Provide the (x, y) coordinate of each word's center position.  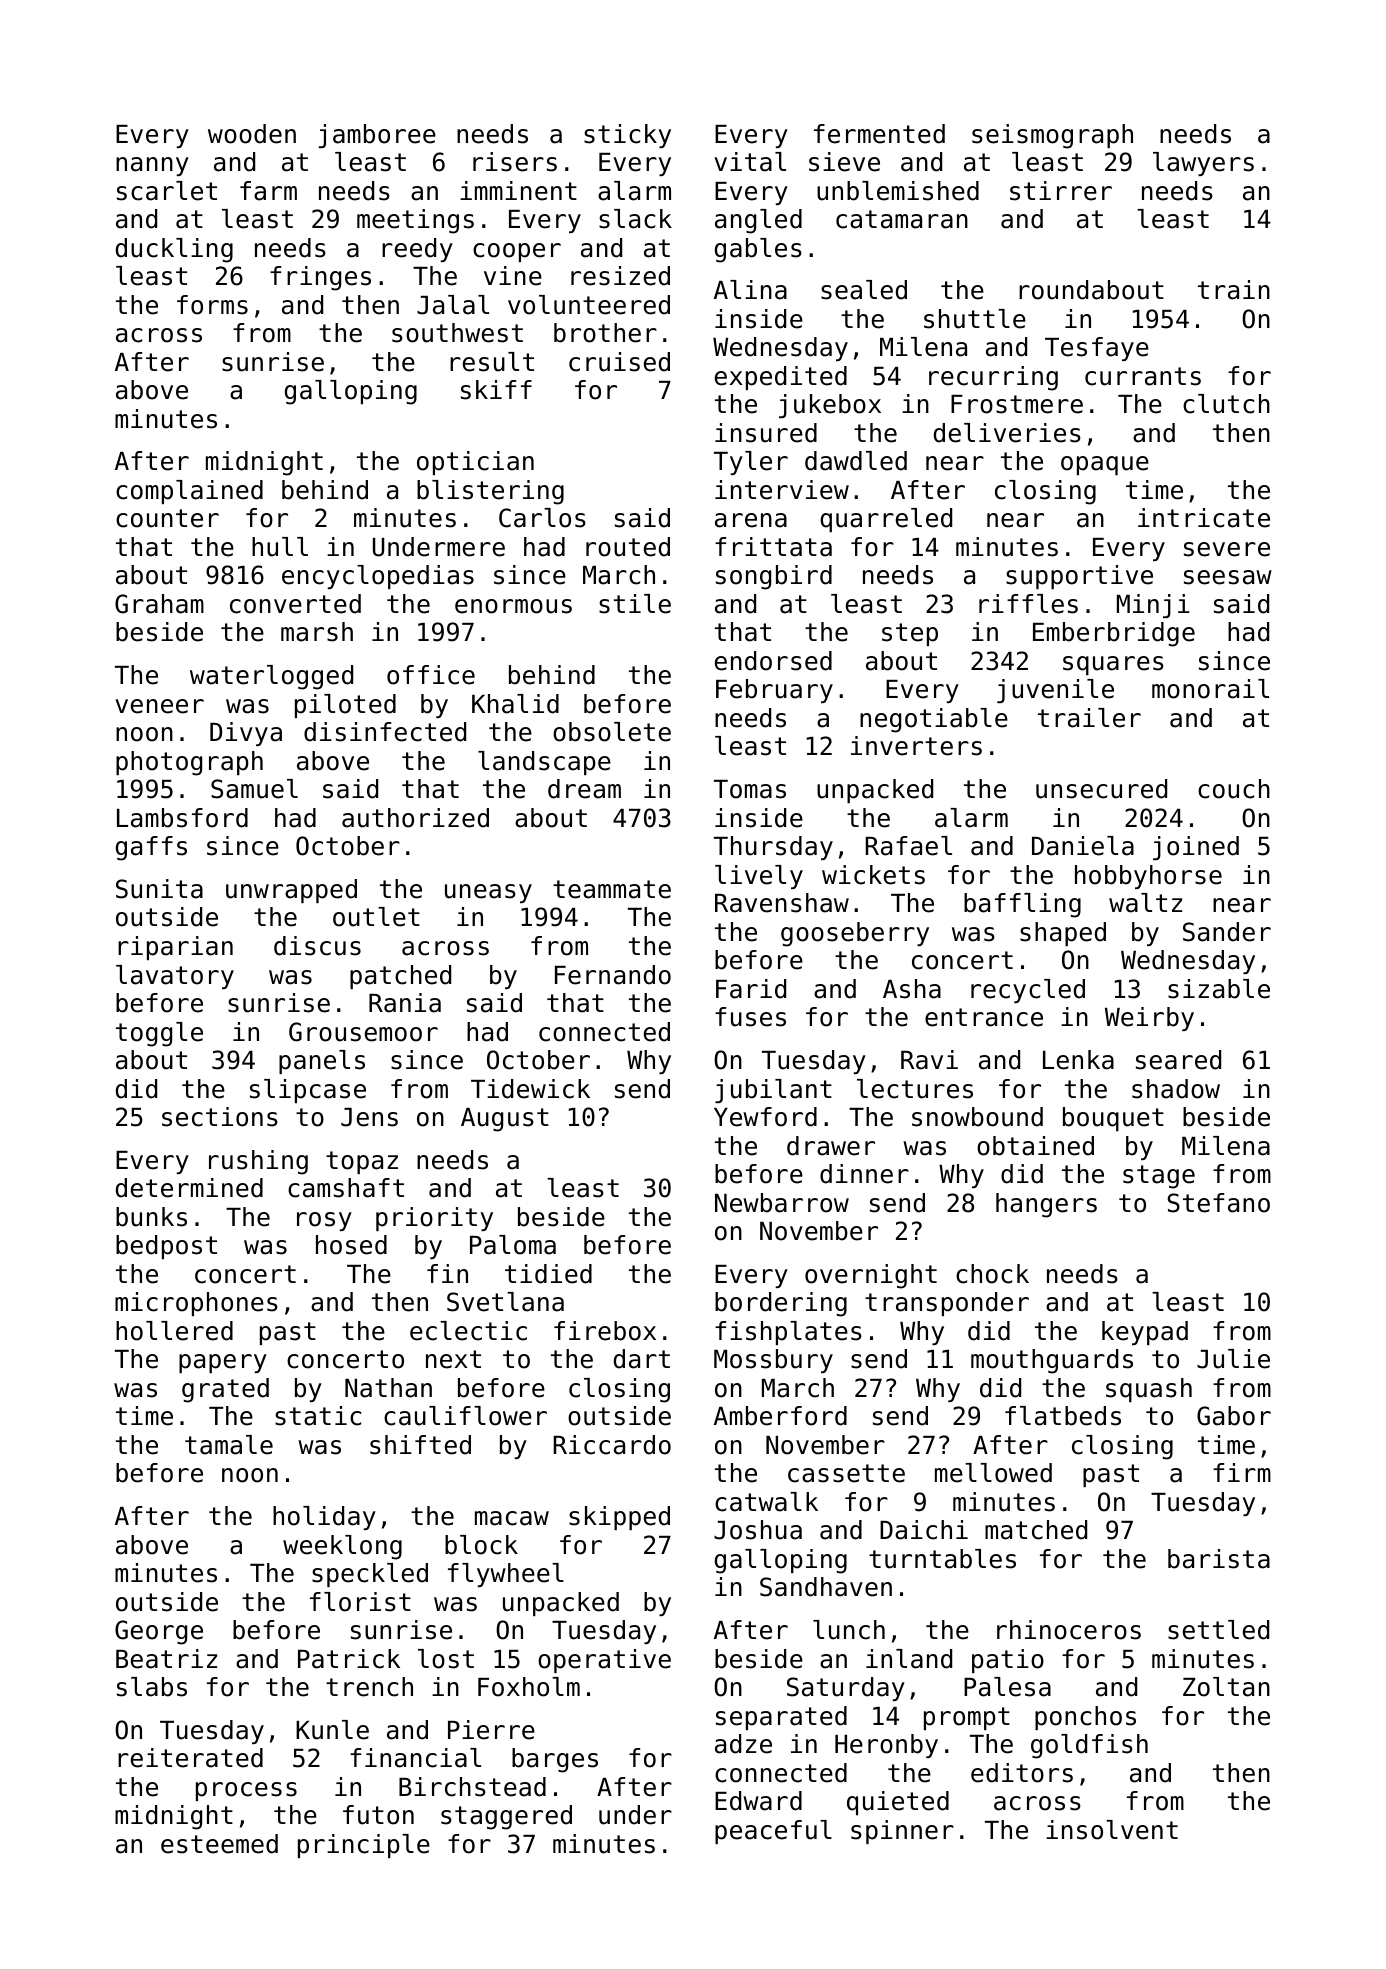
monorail (1210, 689)
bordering (781, 1304)
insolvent (1112, 1830)
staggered (506, 1817)
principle (364, 1846)
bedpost (166, 1247)
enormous (513, 606)
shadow (1176, 1089)
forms (212, 305)
